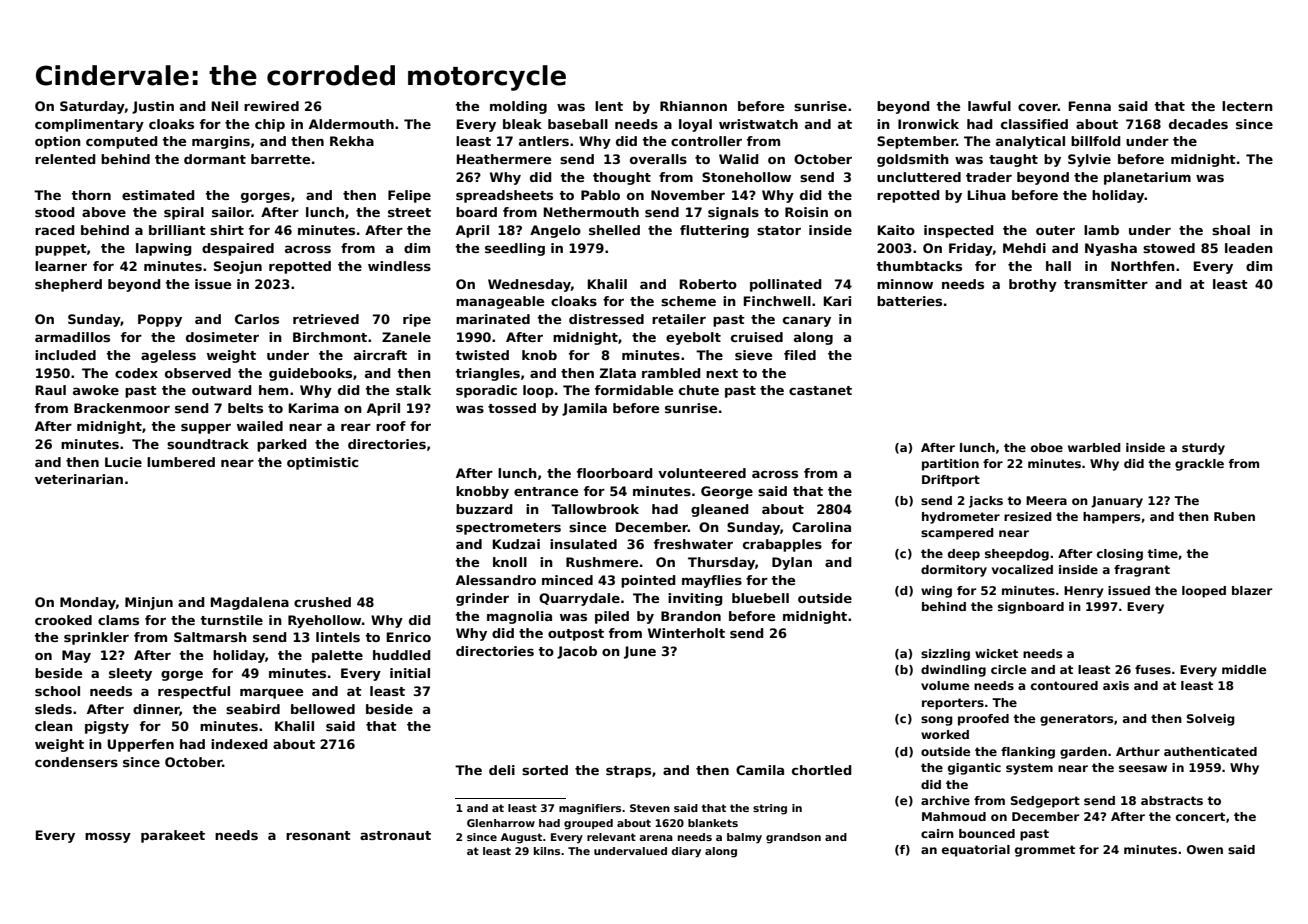 The image size is (1308, 924). What do you see at coordinates (1153, 669) in the document?
I see `fuses` at bounding box center [1153, 669].
